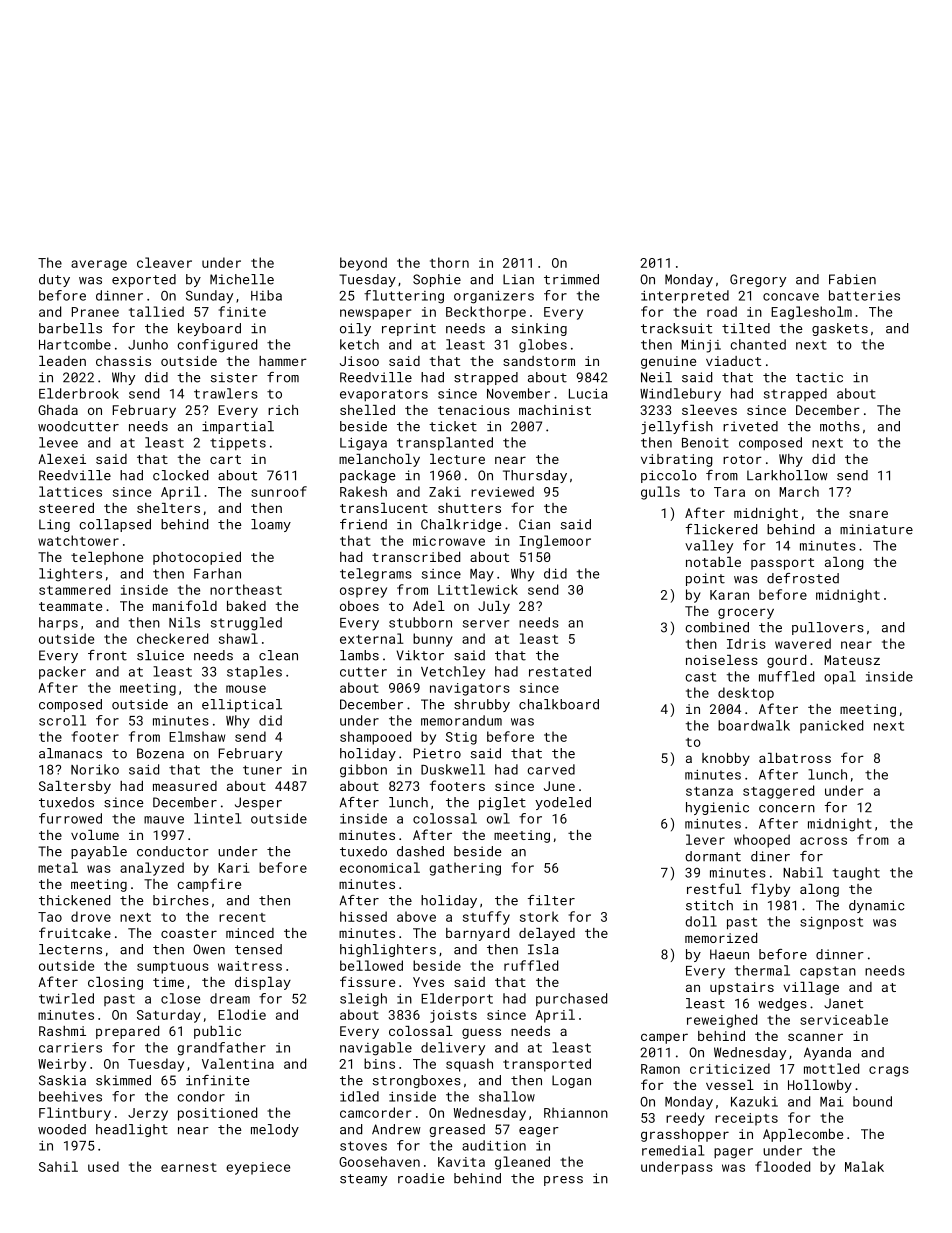  Describe the element at coordinates (840, 426) in the image. I see `moths` at that location.
